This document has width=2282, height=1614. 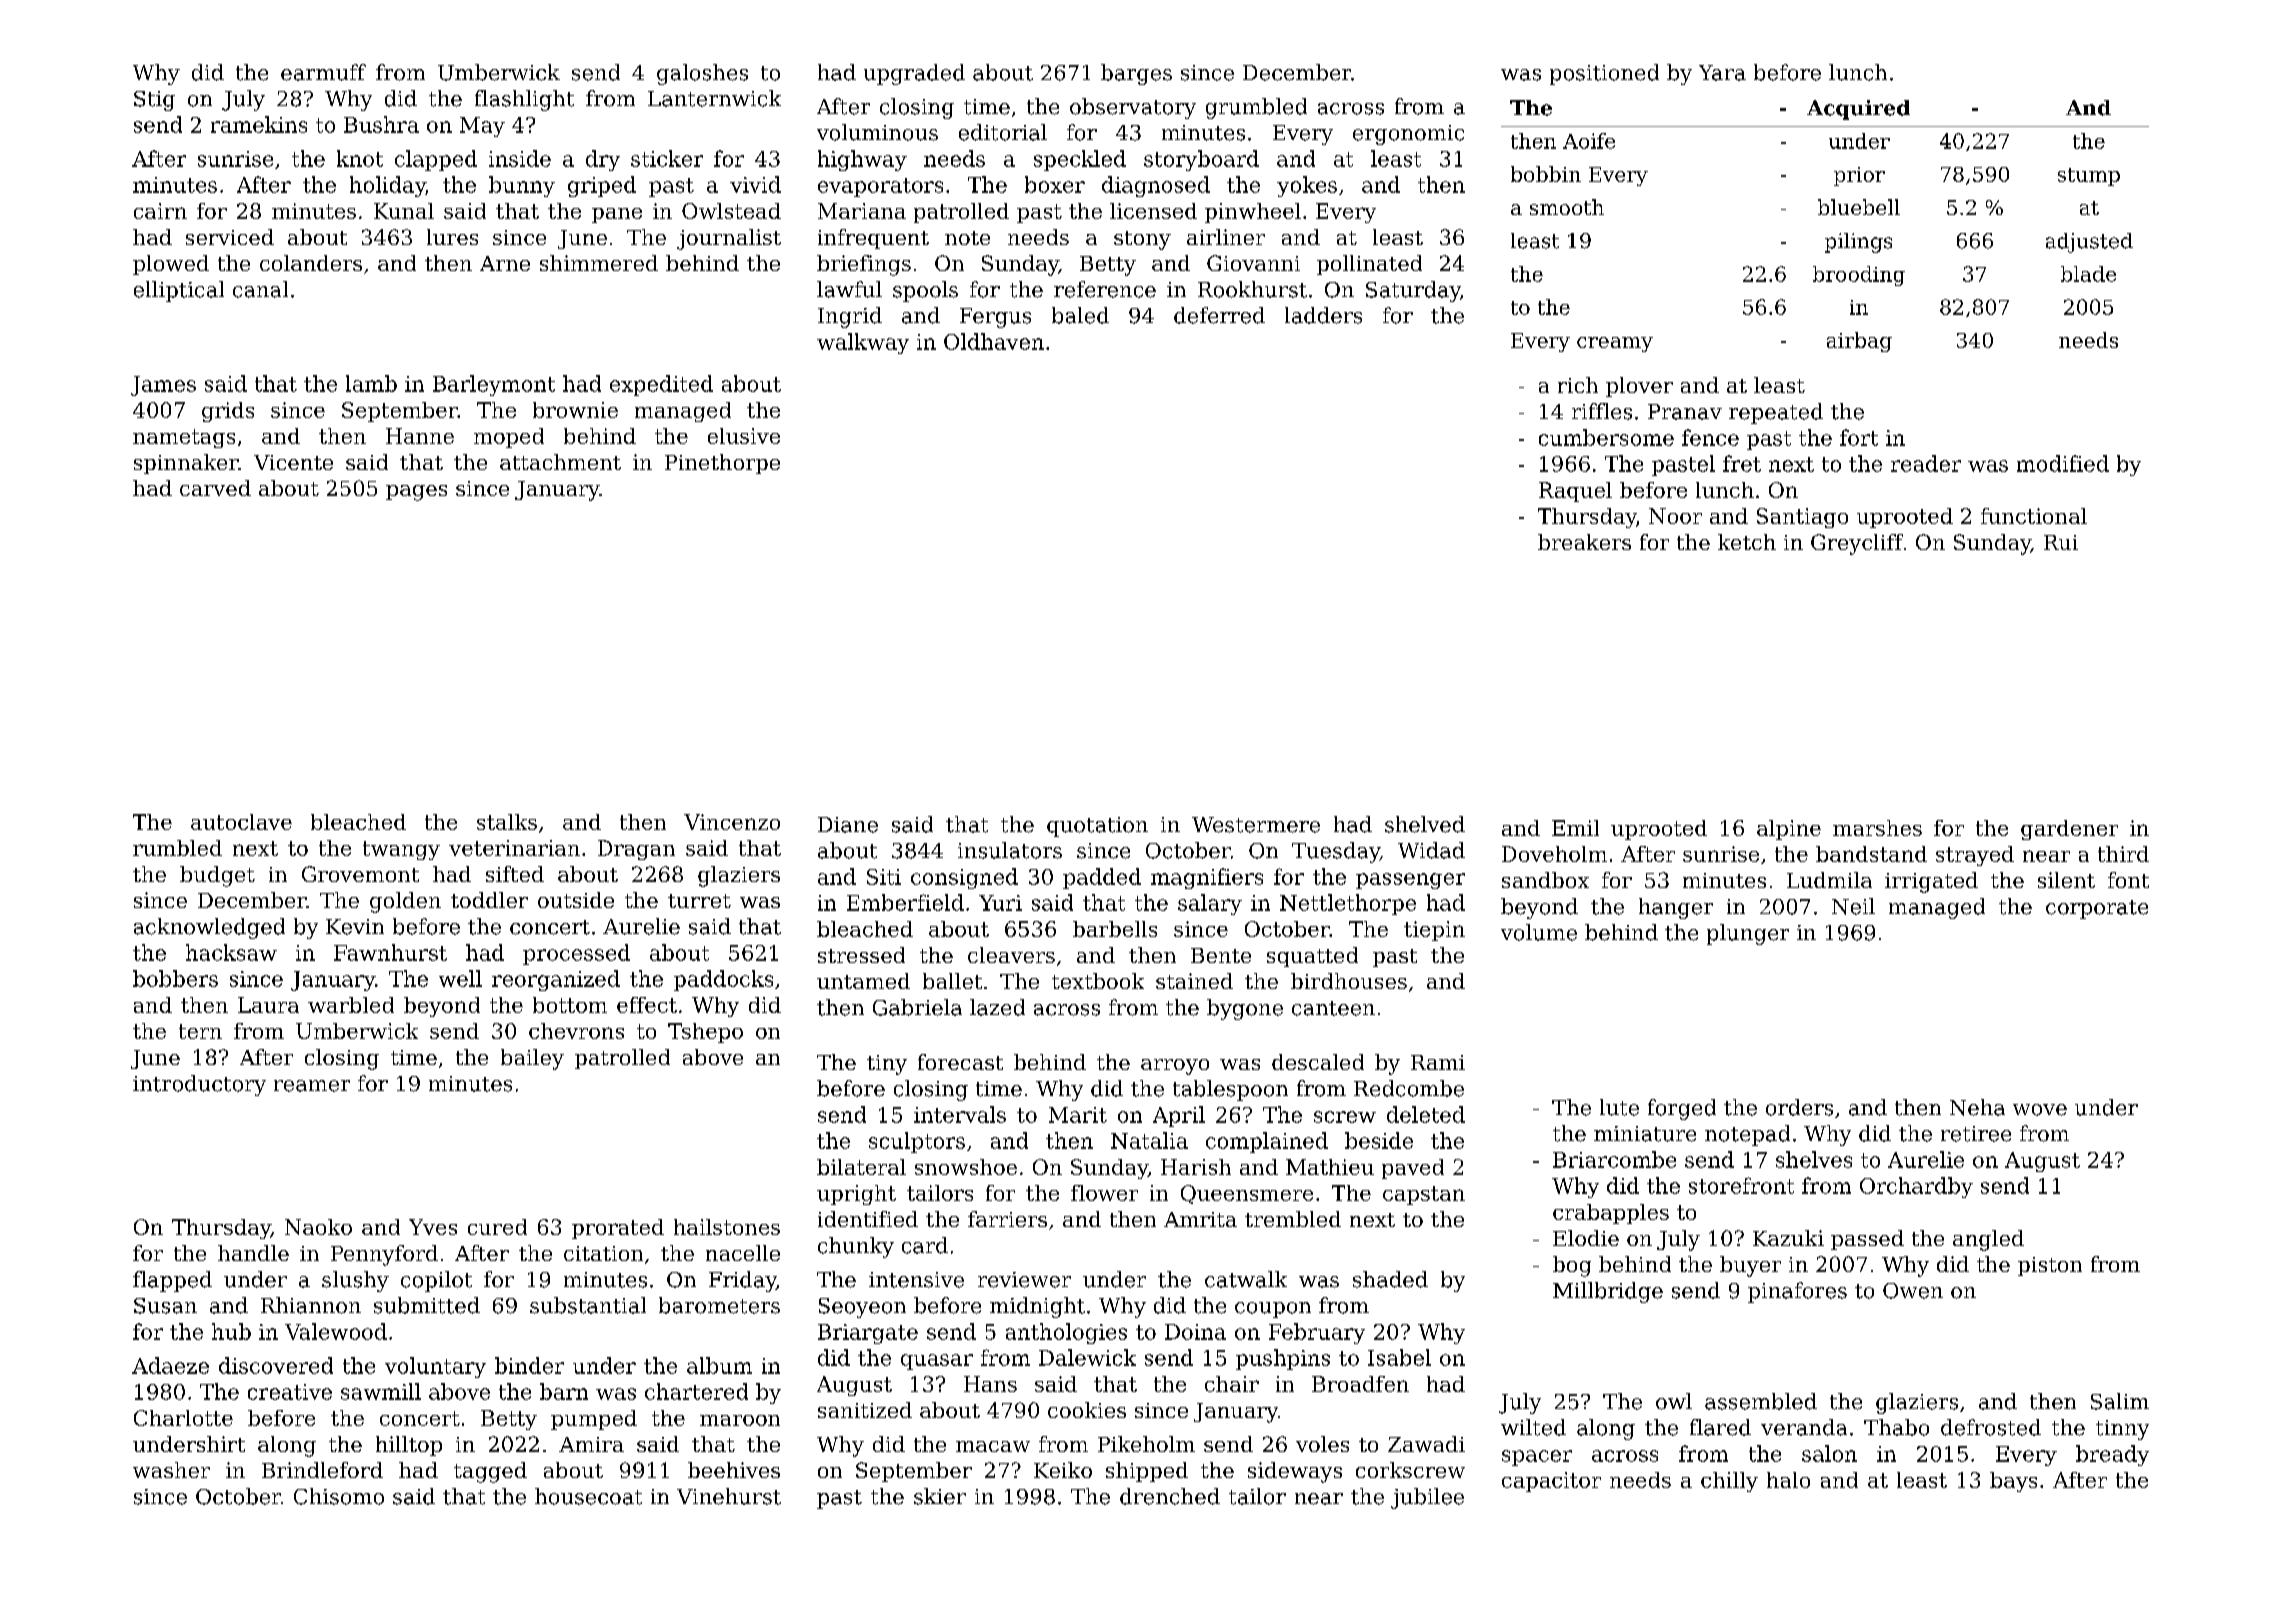 I want to click on Yves, so click(x=433, y=1227).
